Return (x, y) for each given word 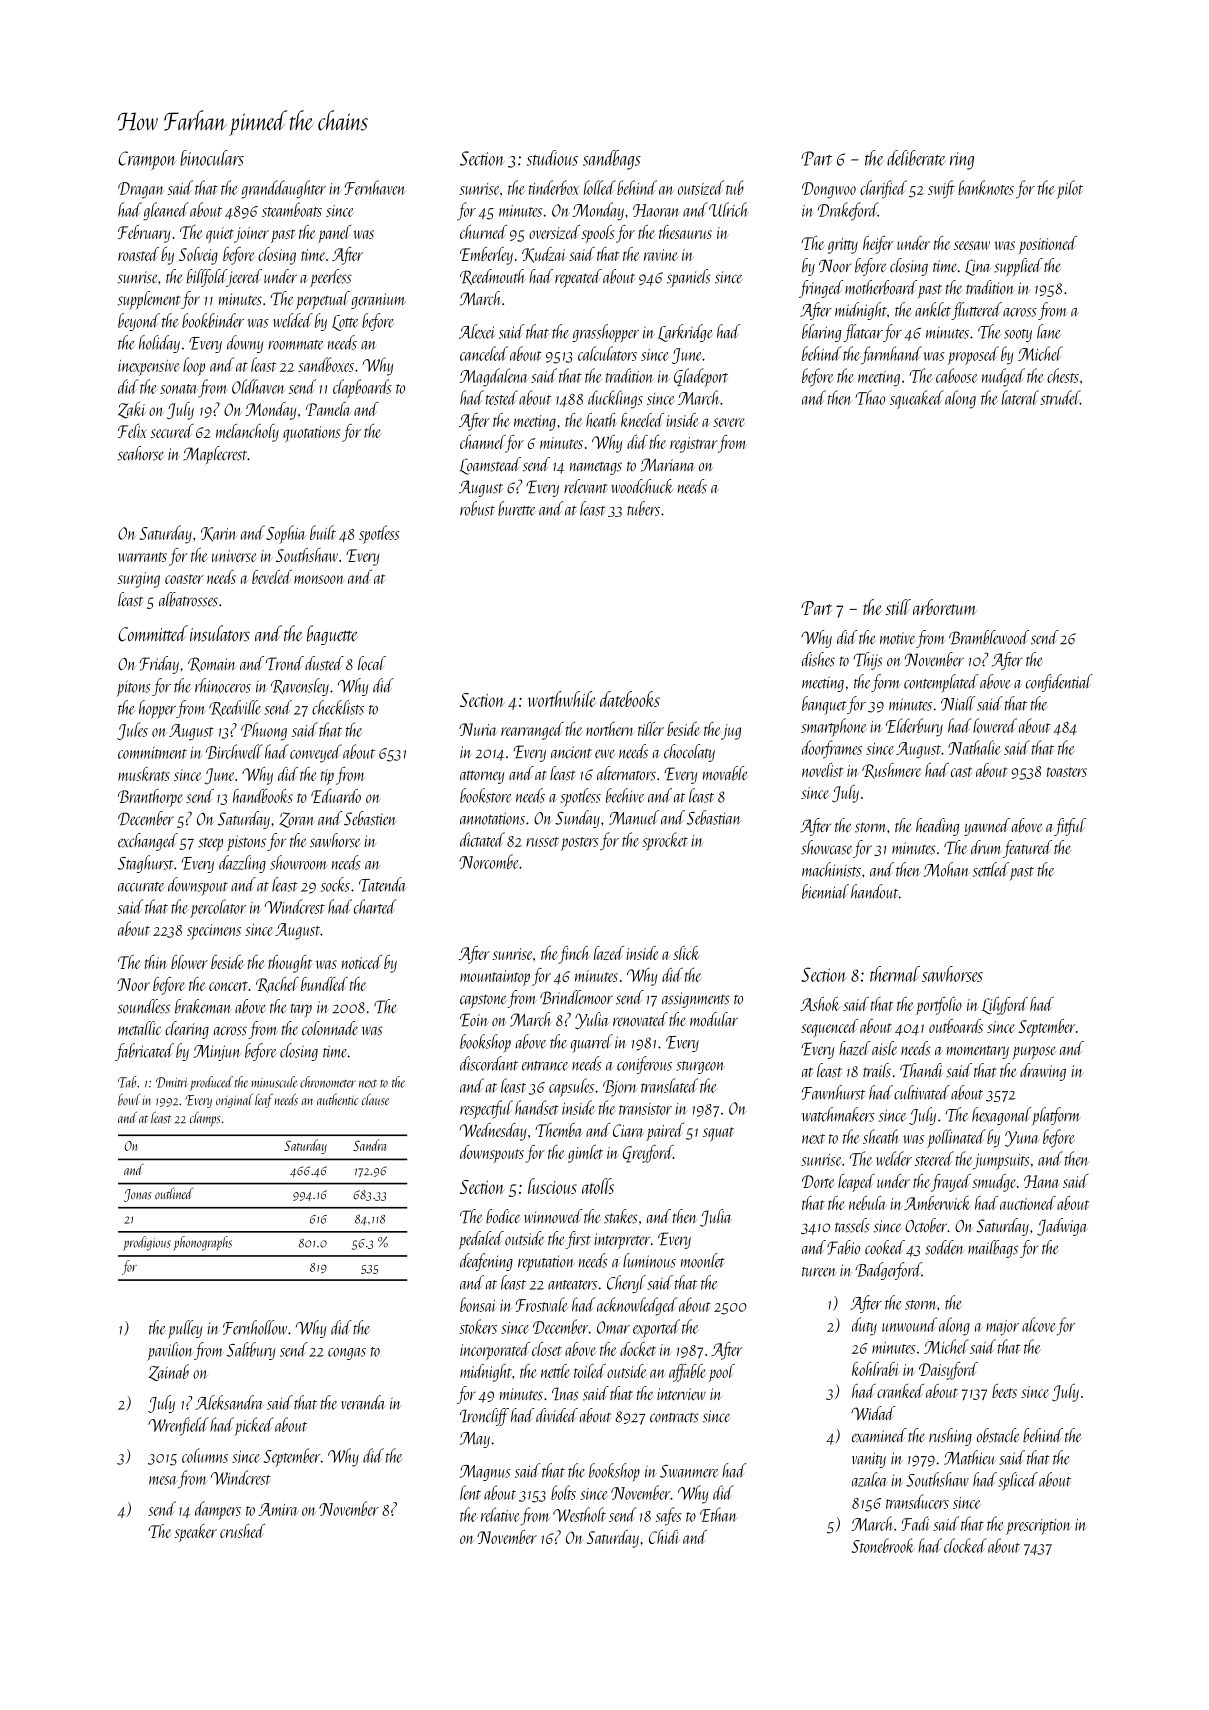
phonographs (202, 1243)
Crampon (146, 160)
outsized (701, 187)
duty (864, 1326)
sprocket (665, 841)
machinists (831, 869)
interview (681, 1394)
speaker (196, 1533)
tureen (819, 1272)
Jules (132, 731)
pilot (1070, 189)
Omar (613, 1327)
